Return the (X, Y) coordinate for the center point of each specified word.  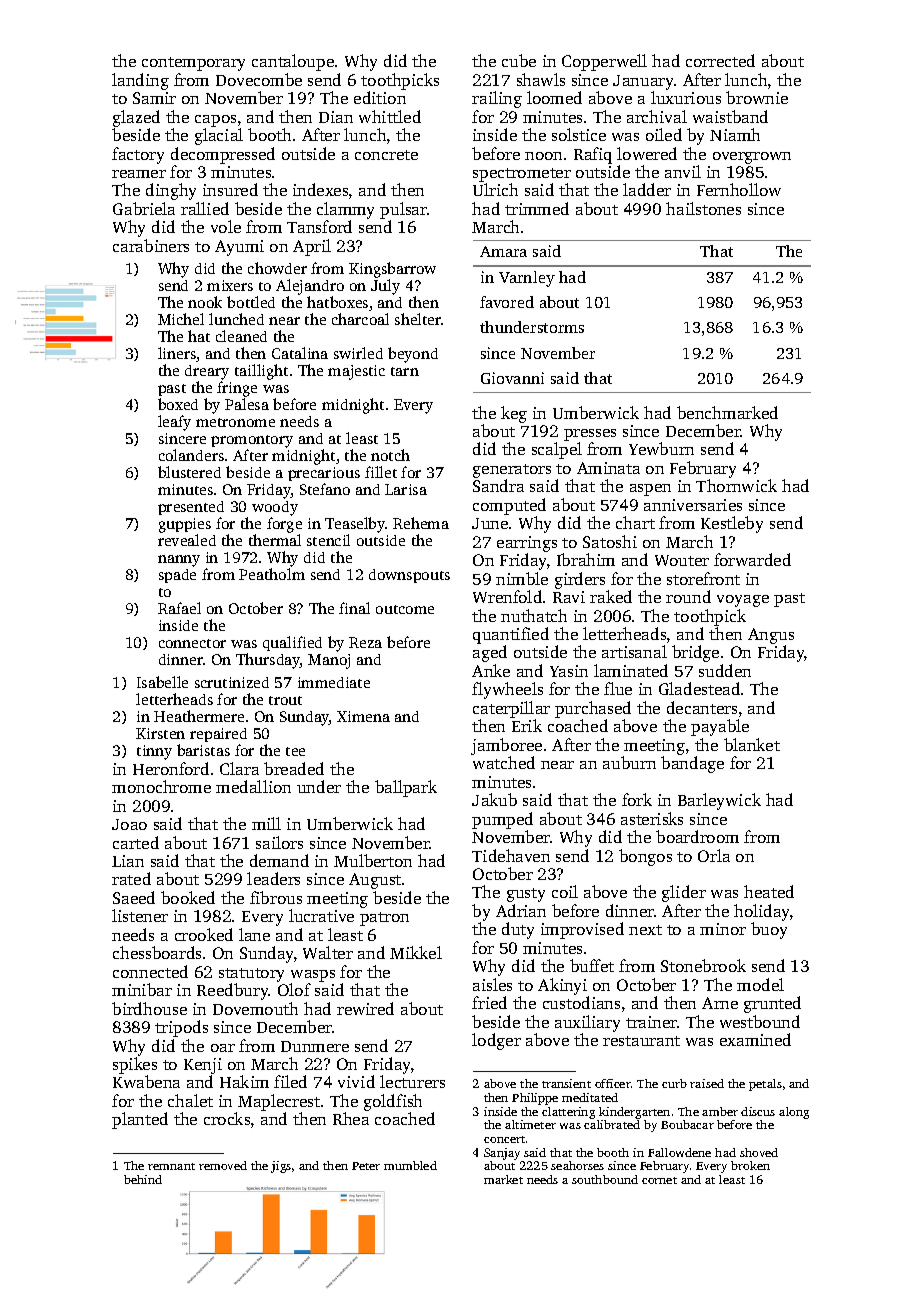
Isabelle (162, 682)
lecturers (412, 1081)
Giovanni (512, 378)
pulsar (403, 210)
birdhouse (149, 1008)
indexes (320, 189)
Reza (365, 642)
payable (720, 727)
